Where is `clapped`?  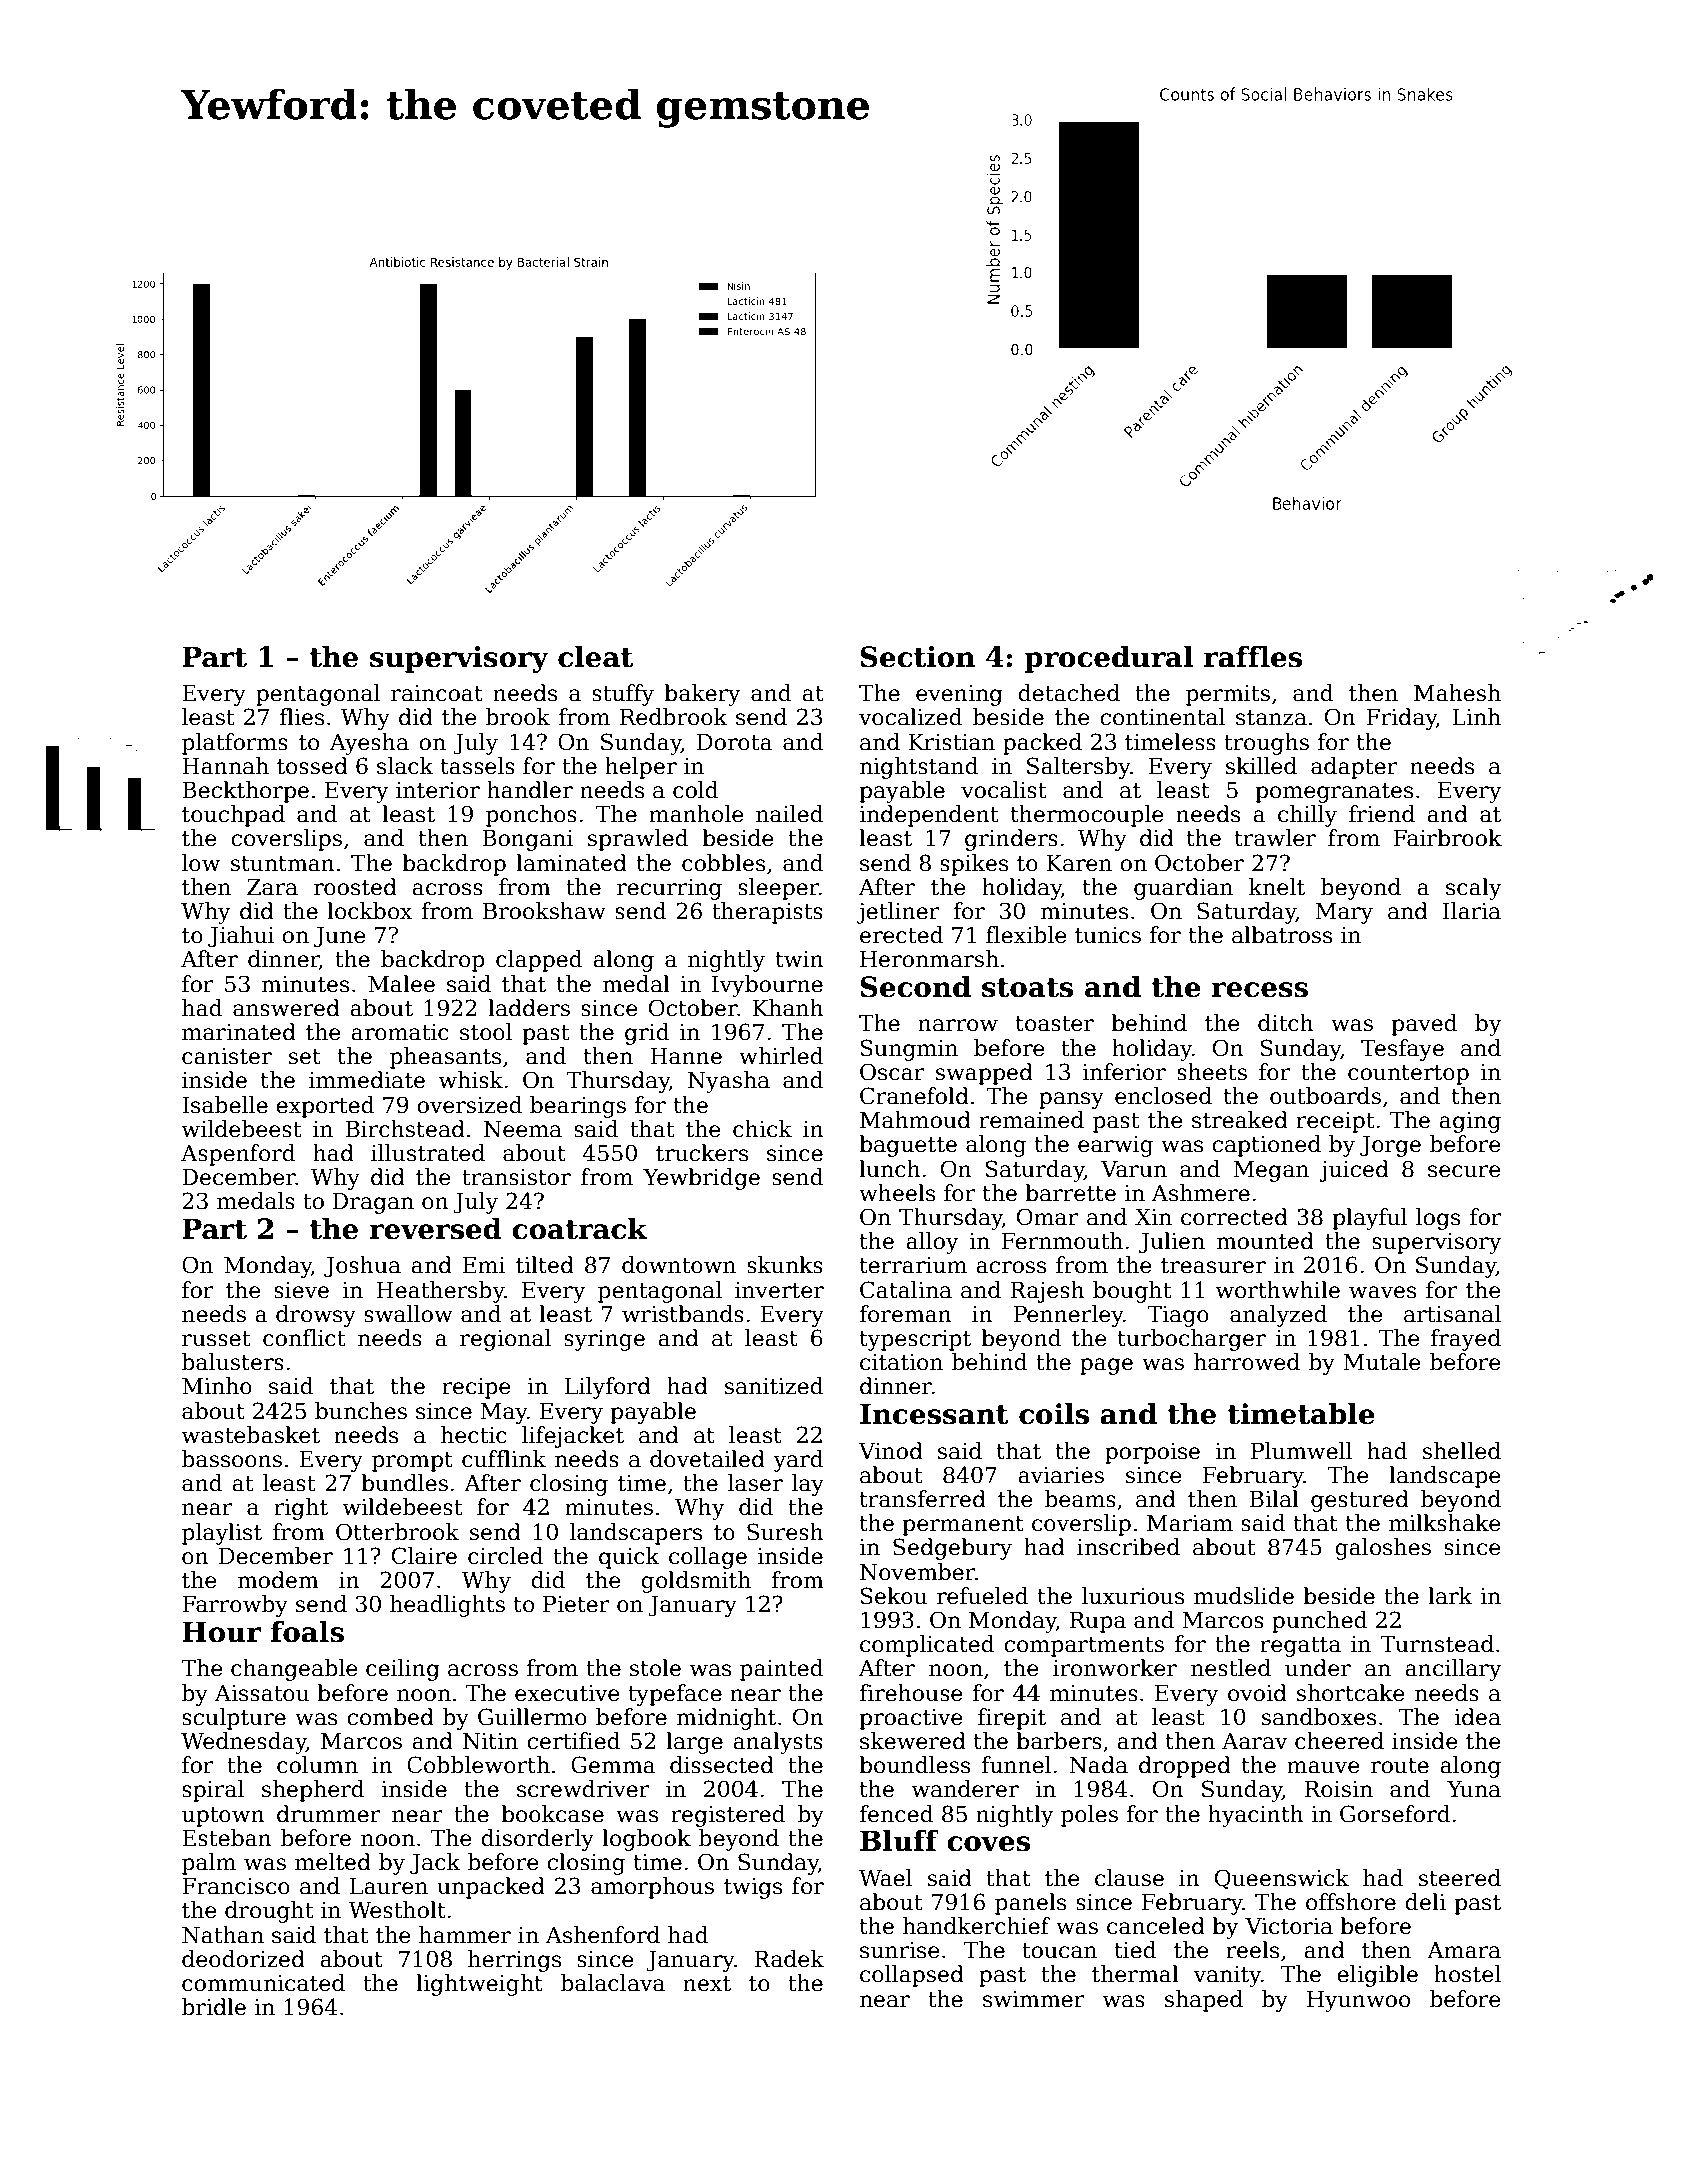 clapped is located at coordinates (539, 961).
